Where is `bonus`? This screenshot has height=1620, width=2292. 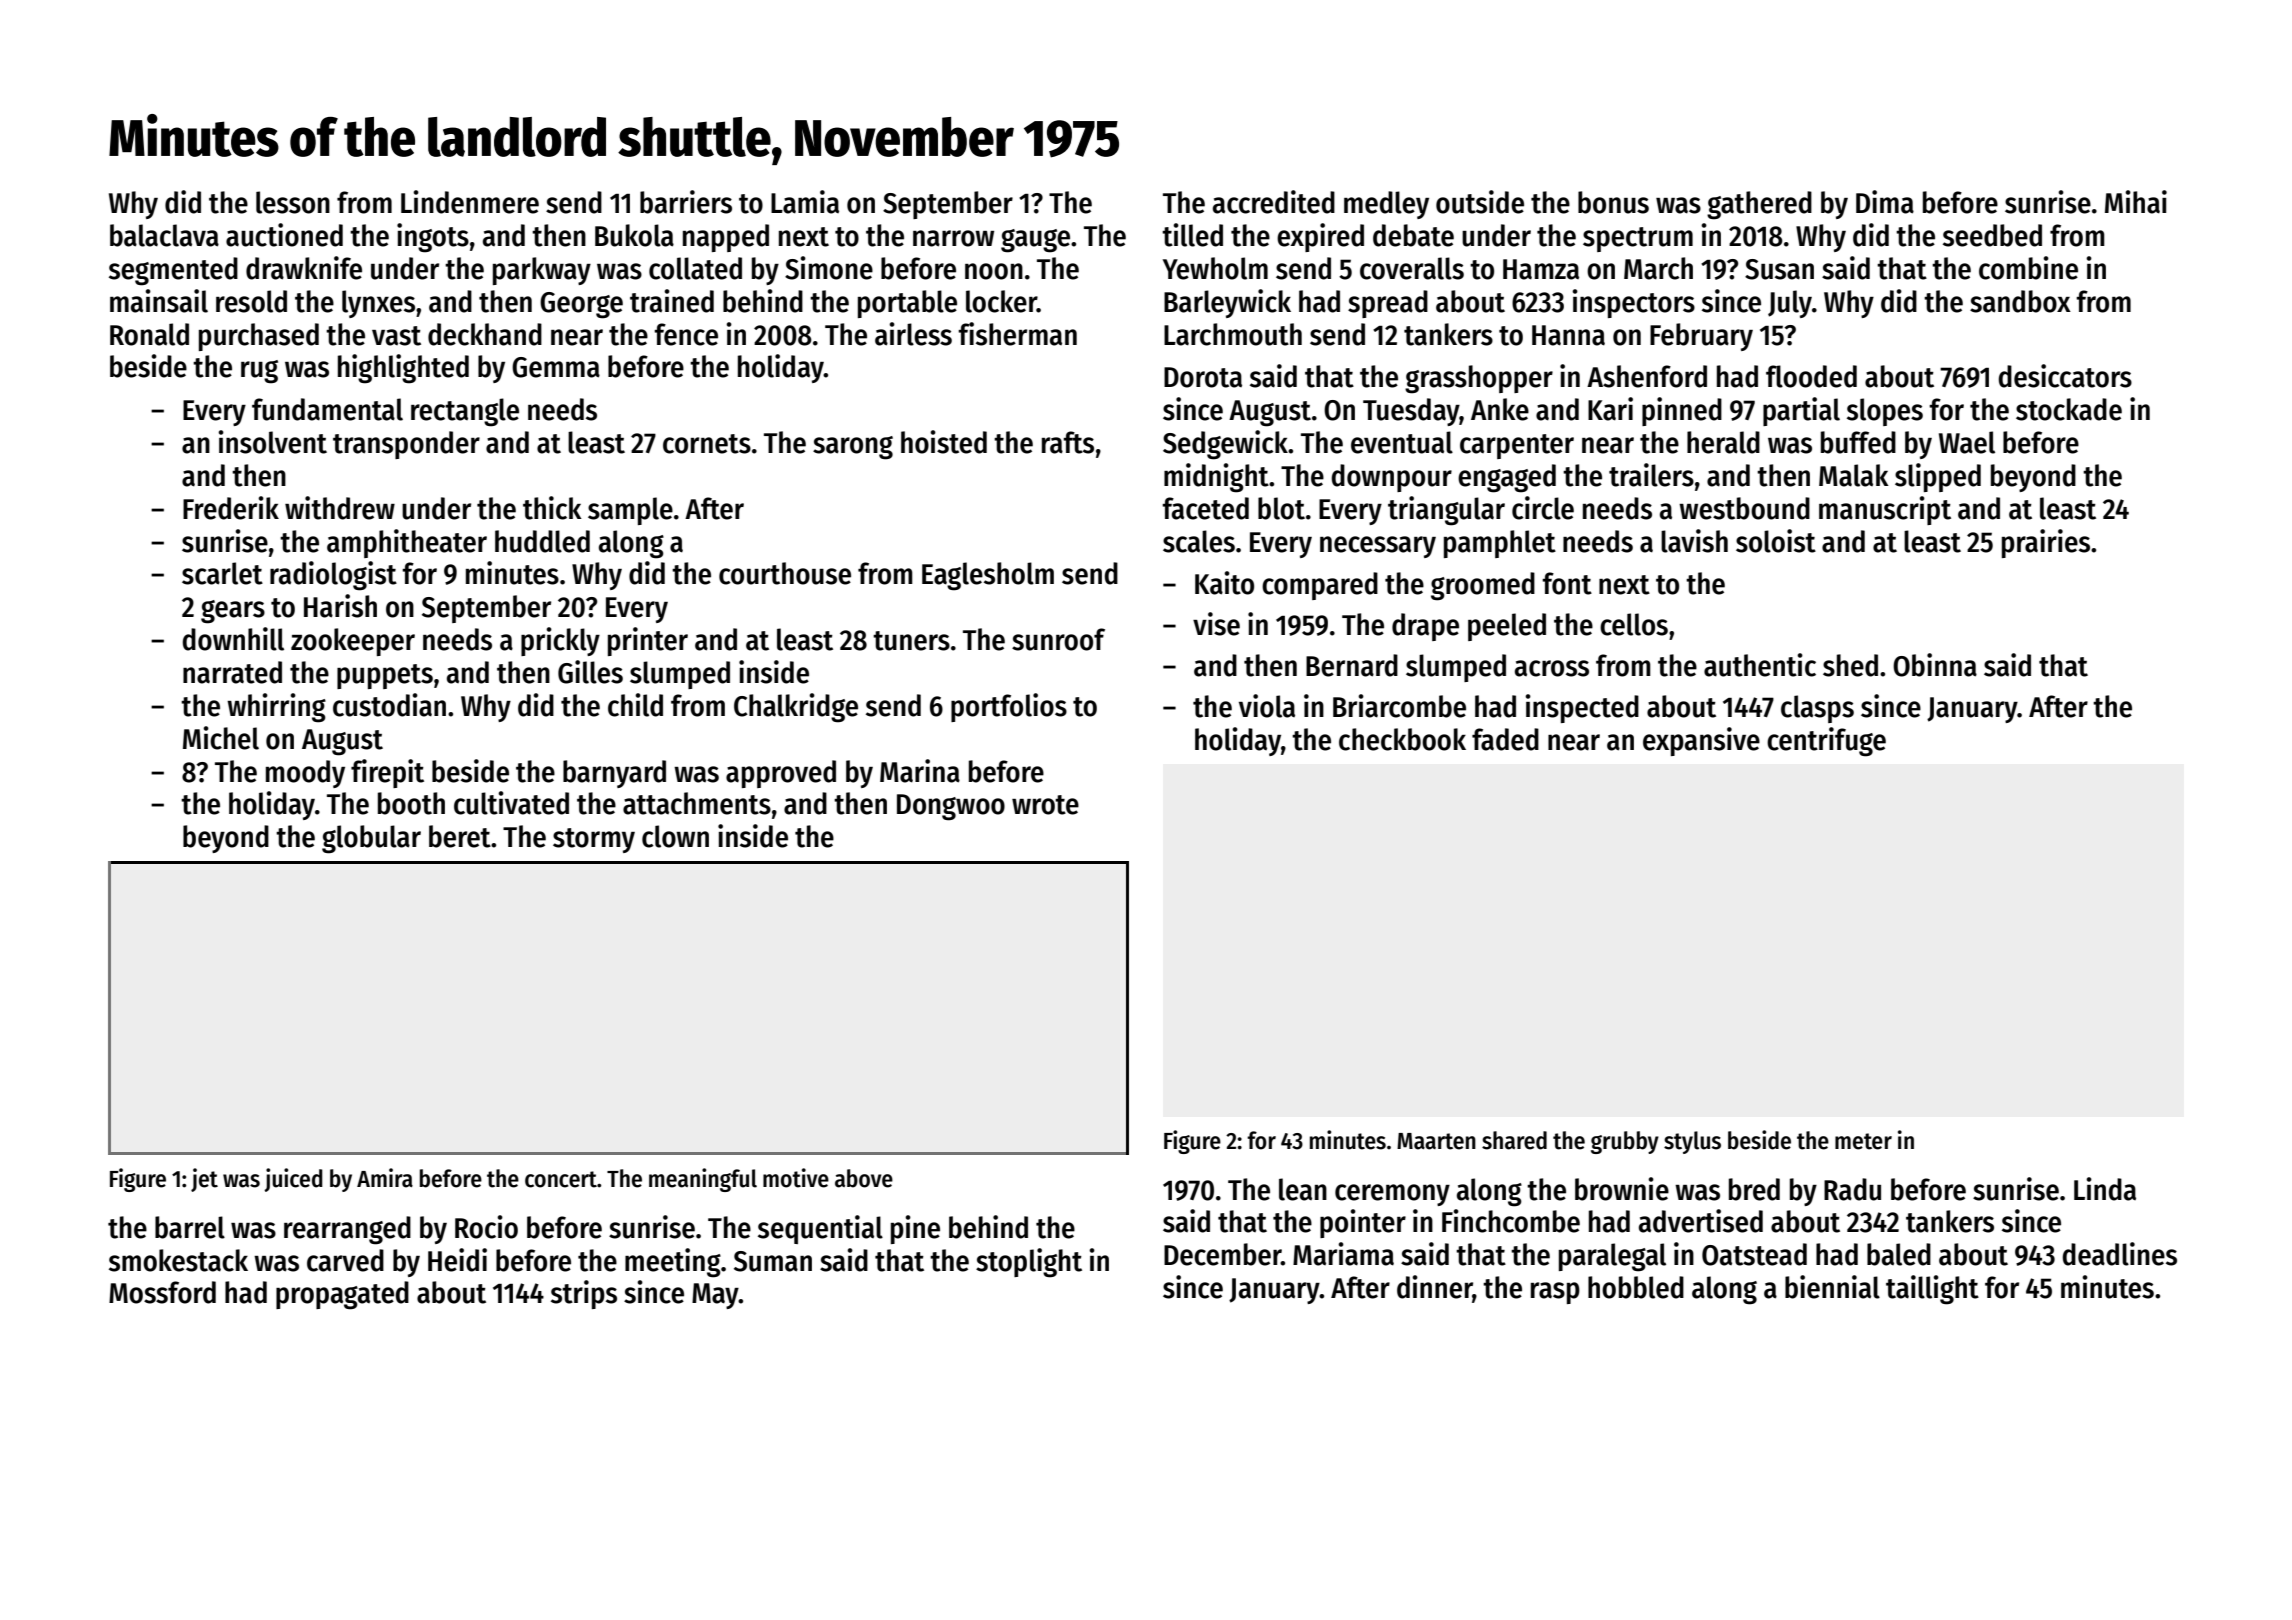
bonus is located at coordinates (1613, 202).
